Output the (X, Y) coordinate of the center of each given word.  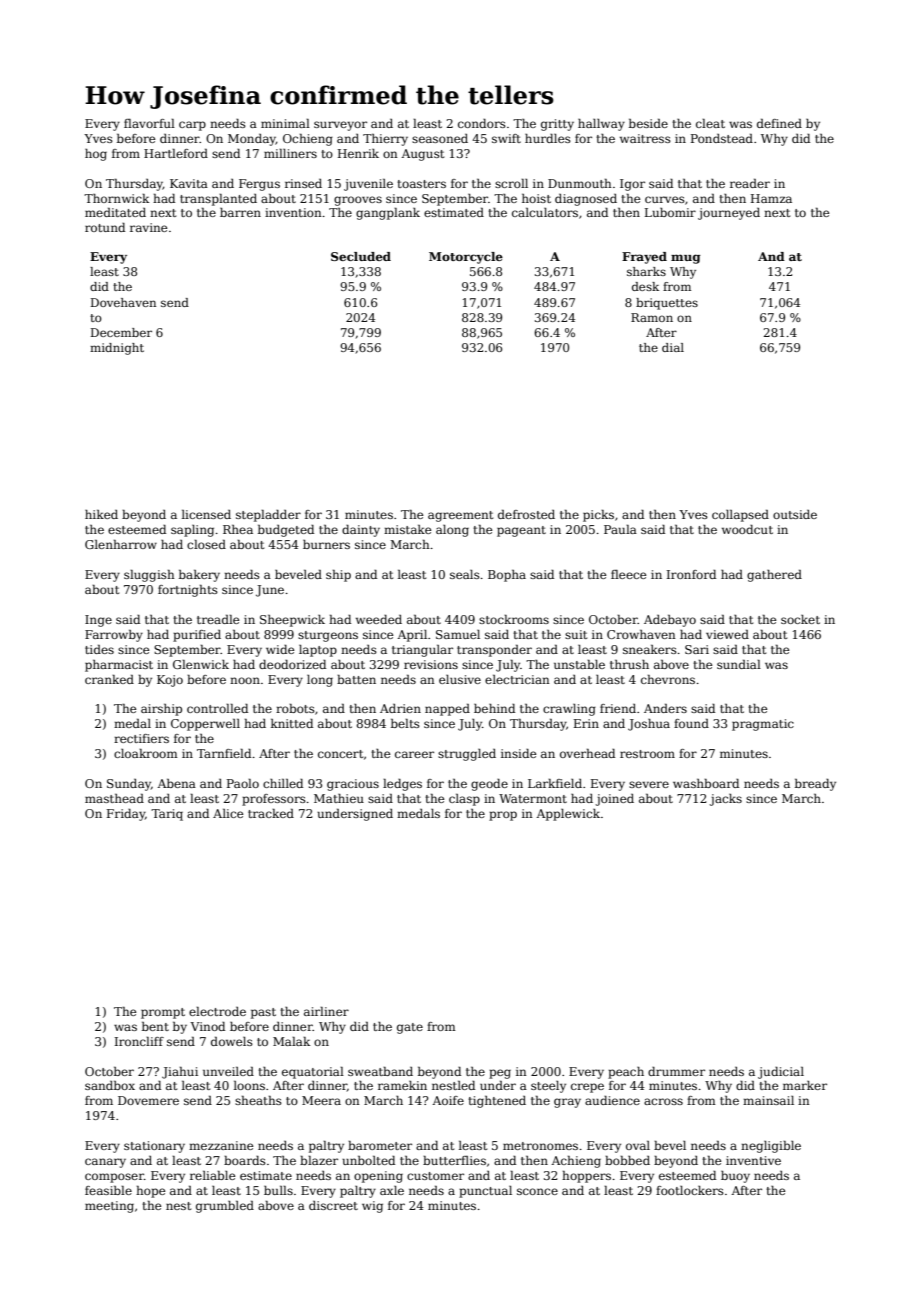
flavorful (149, 123)
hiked (101, 514)
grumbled (225, 1207)
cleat (710, 123)
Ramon (652, 317)
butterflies (454, 1160)
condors (482, 123)
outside (795, 514)
